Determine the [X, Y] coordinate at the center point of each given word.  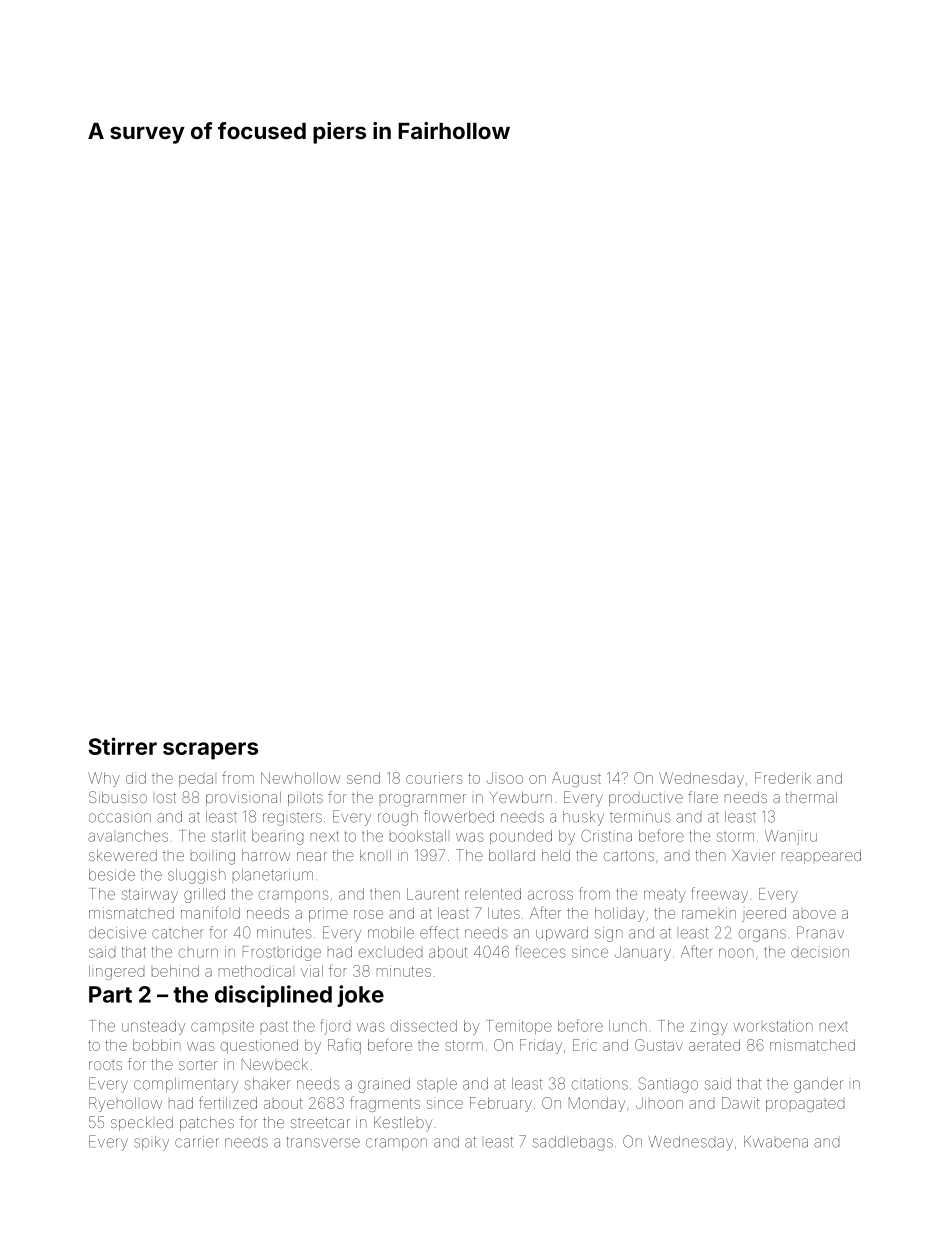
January [643, 953]
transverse [323, 1142]
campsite [222, 1026]
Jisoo [505, 778]
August [576, 779]
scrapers [210, 751]
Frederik [783, 778]
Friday [541, 1046]
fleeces [541, 951]
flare [703, 797]
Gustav [659, 1045]
